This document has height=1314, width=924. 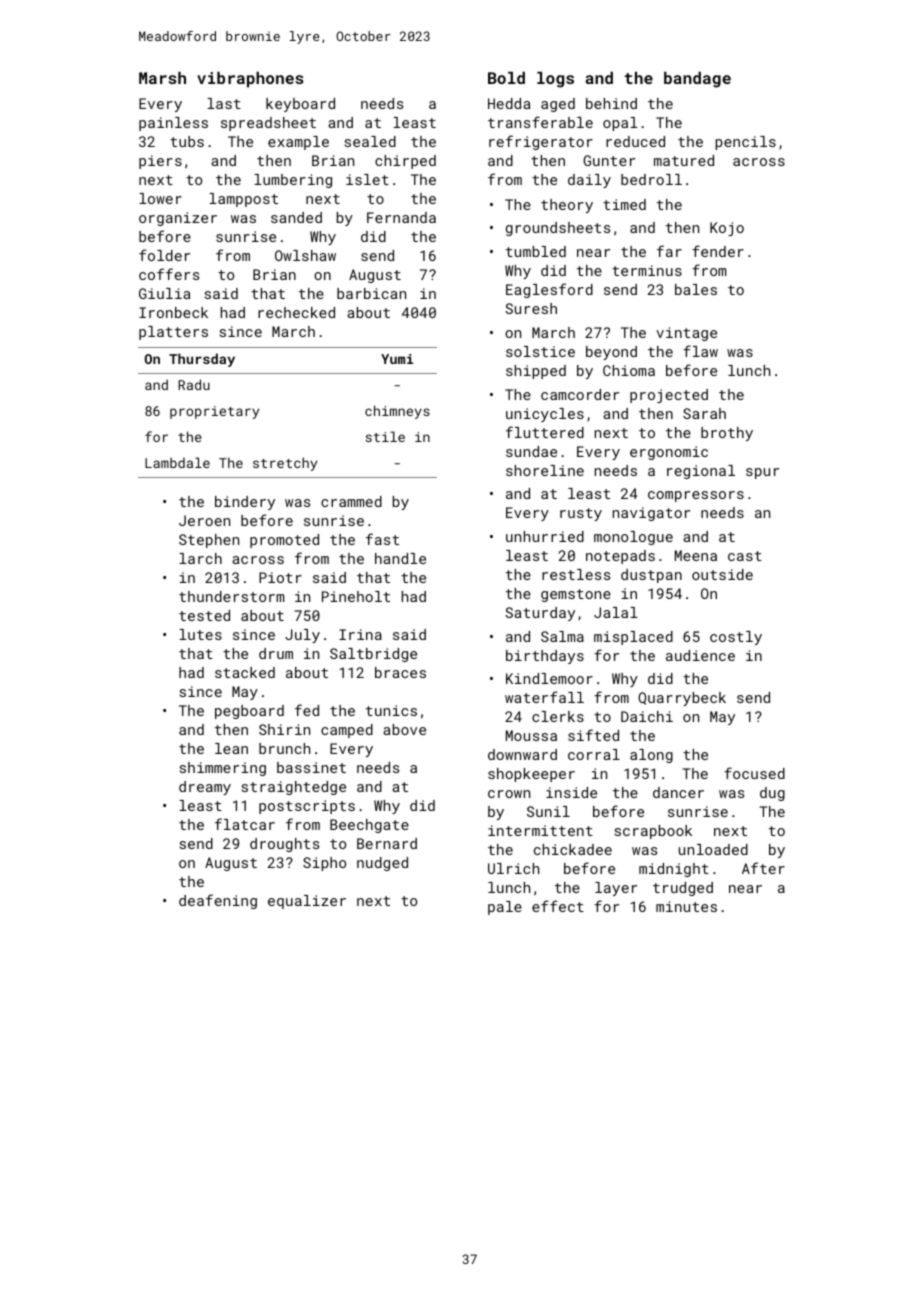 What do you see at coordinates (506, 78) in the document?
I see `Bold` at bounding box center [506, 78].
